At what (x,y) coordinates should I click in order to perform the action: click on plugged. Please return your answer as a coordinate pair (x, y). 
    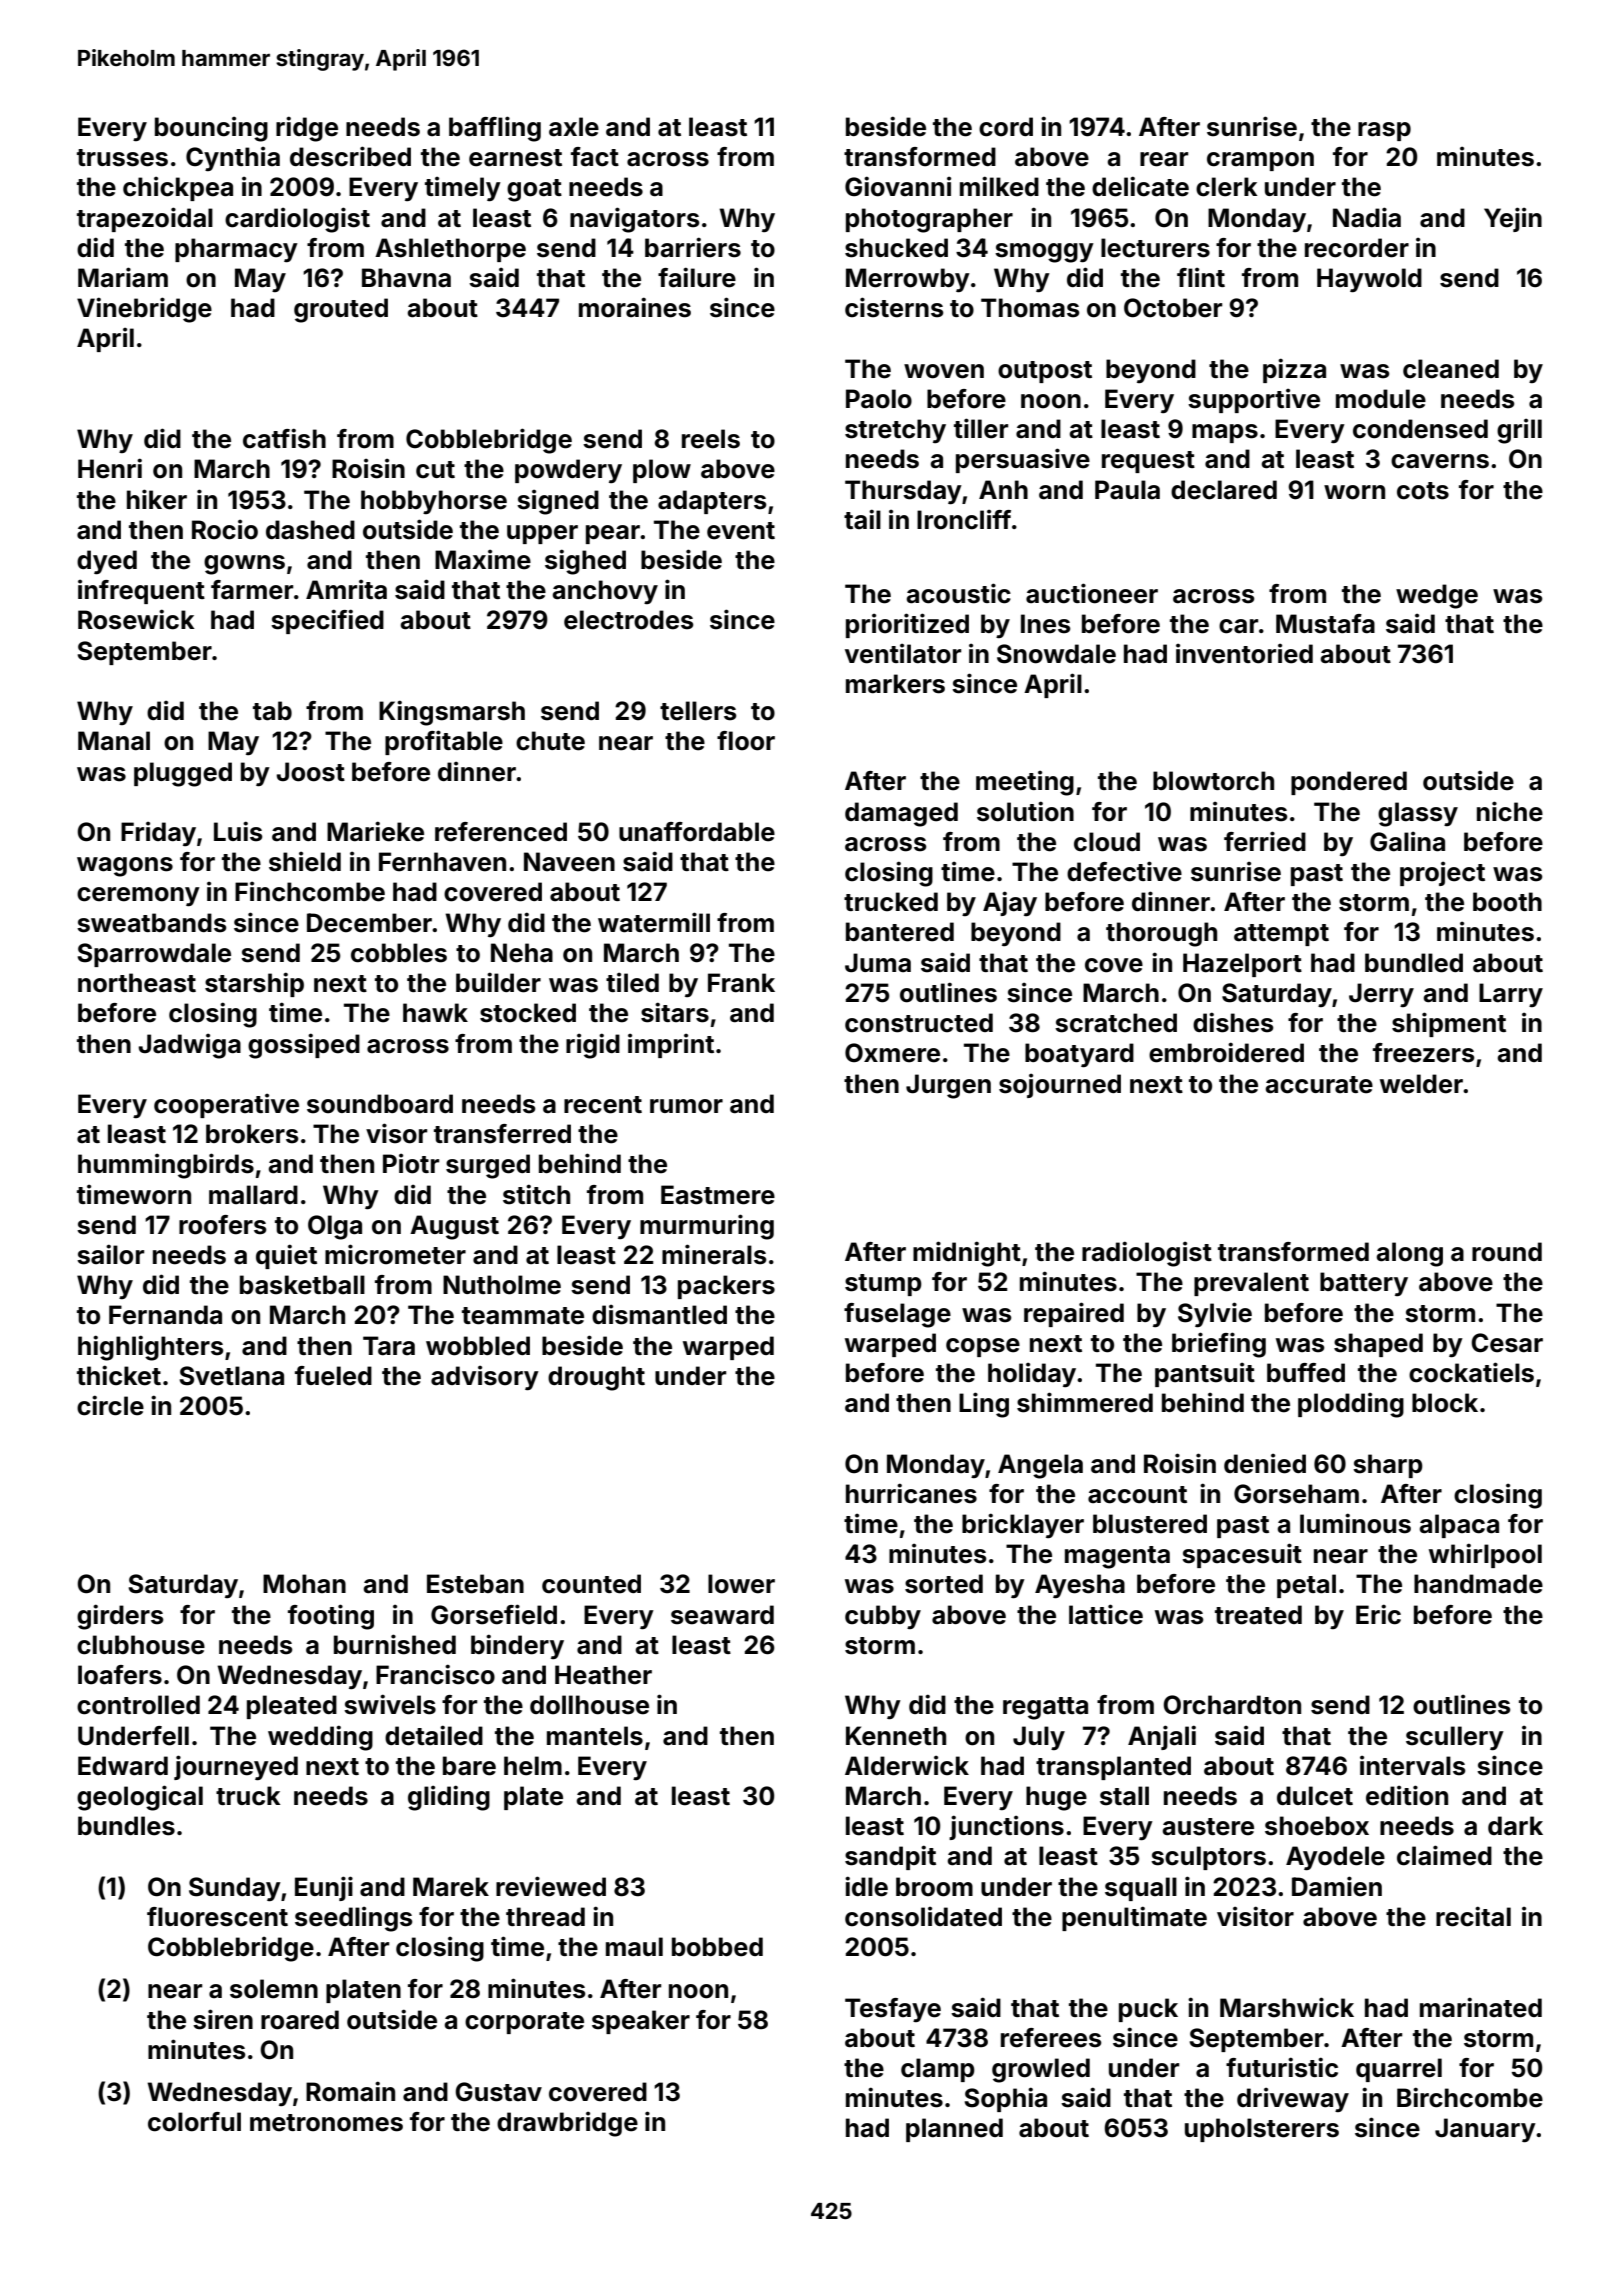
    Looking at the image, I should click on (183, 774).
